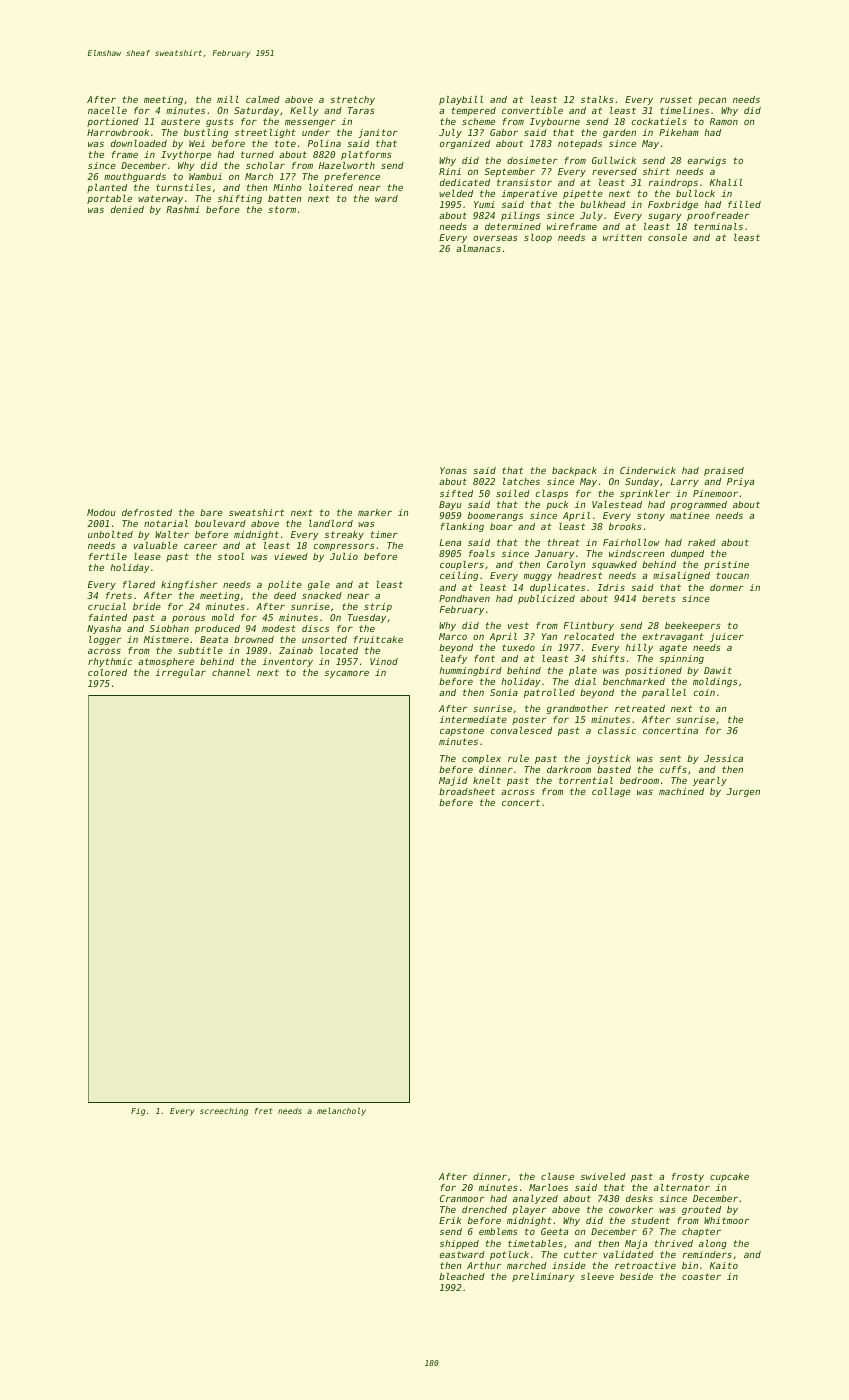 The width and height of the document is (849, 1400). Describe the element at coordinates (461, 100) in the document. I see `playbill` at that location.
